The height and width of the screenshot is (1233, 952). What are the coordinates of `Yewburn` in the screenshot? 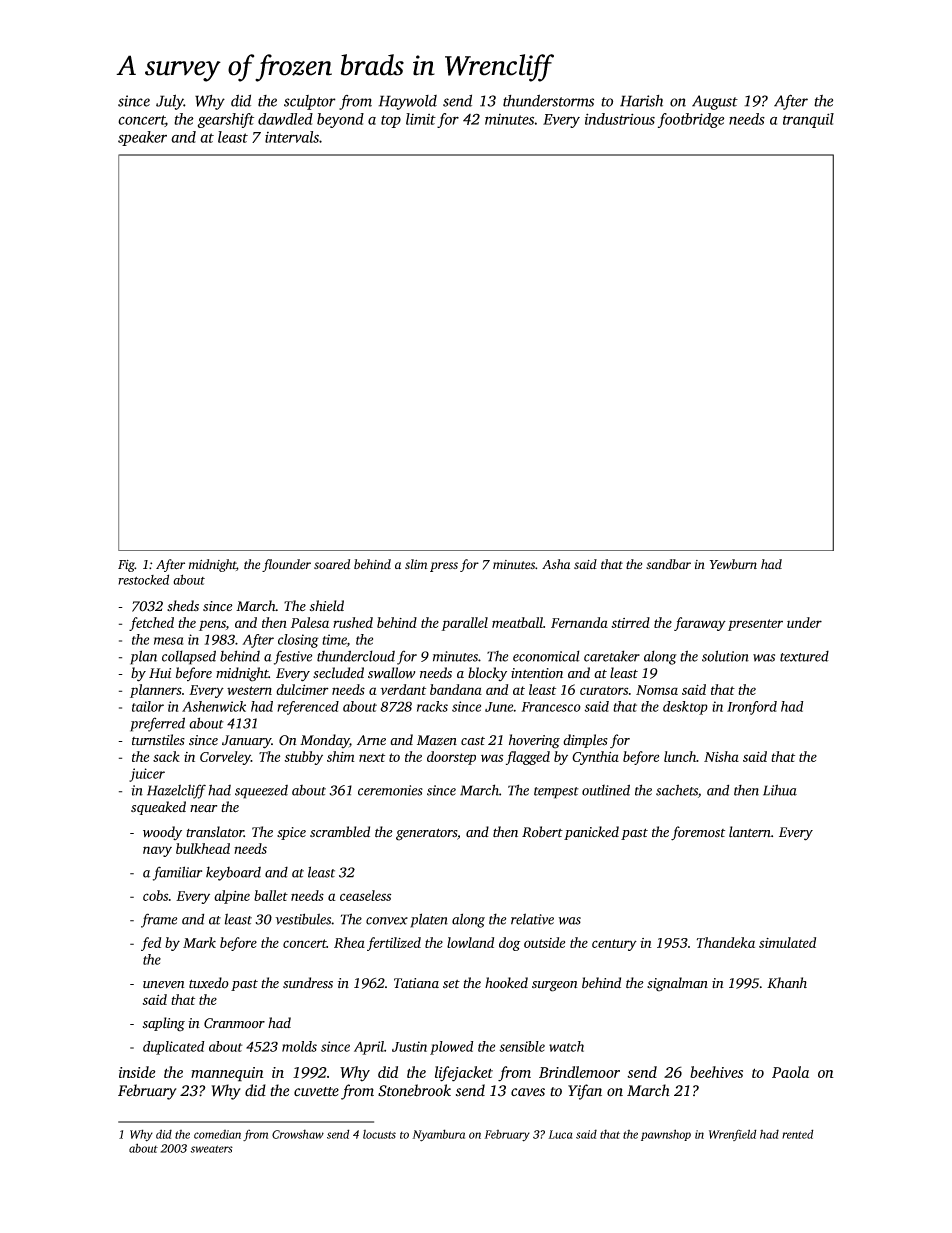 It's located at (733, 564).
